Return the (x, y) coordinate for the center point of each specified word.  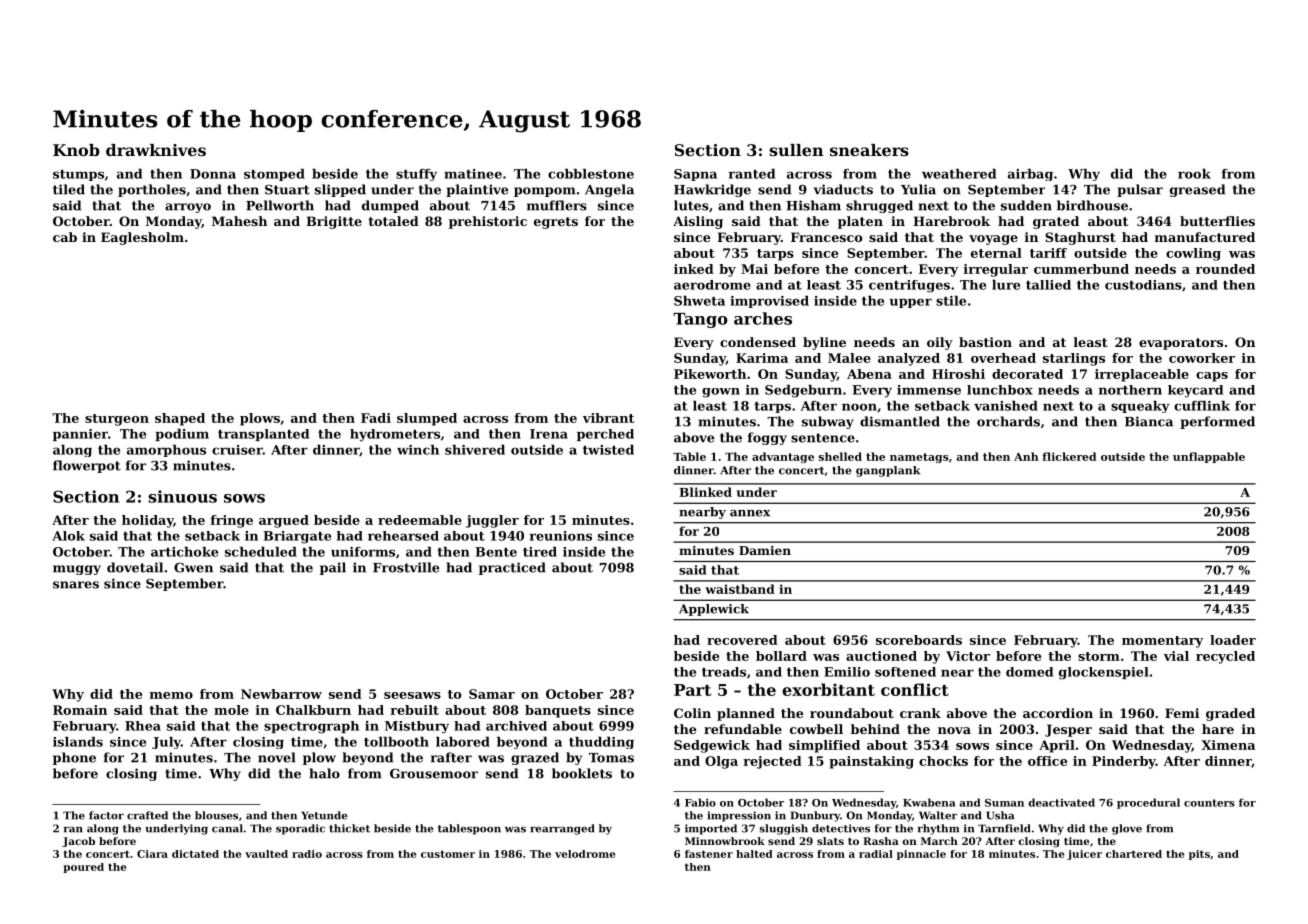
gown (721, 393)
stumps (78, 175)
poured (83, 868)
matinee (473, 174)
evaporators (1181, 344)
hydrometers (395, 435)
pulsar (1140, 190)
